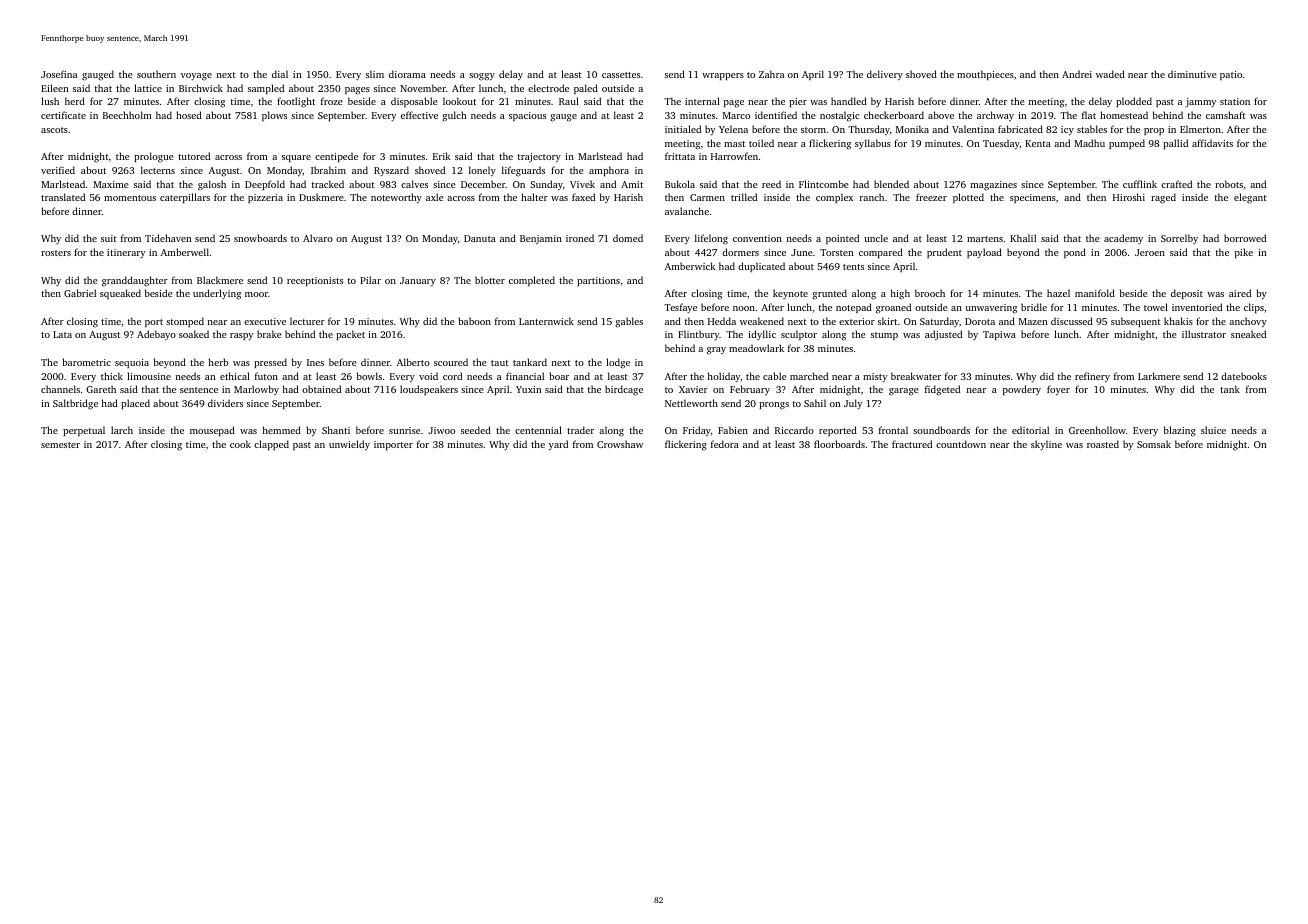 The height and width of the screenshot is (924, 1308). I want to click on diminutive, so click(1192, 74).
